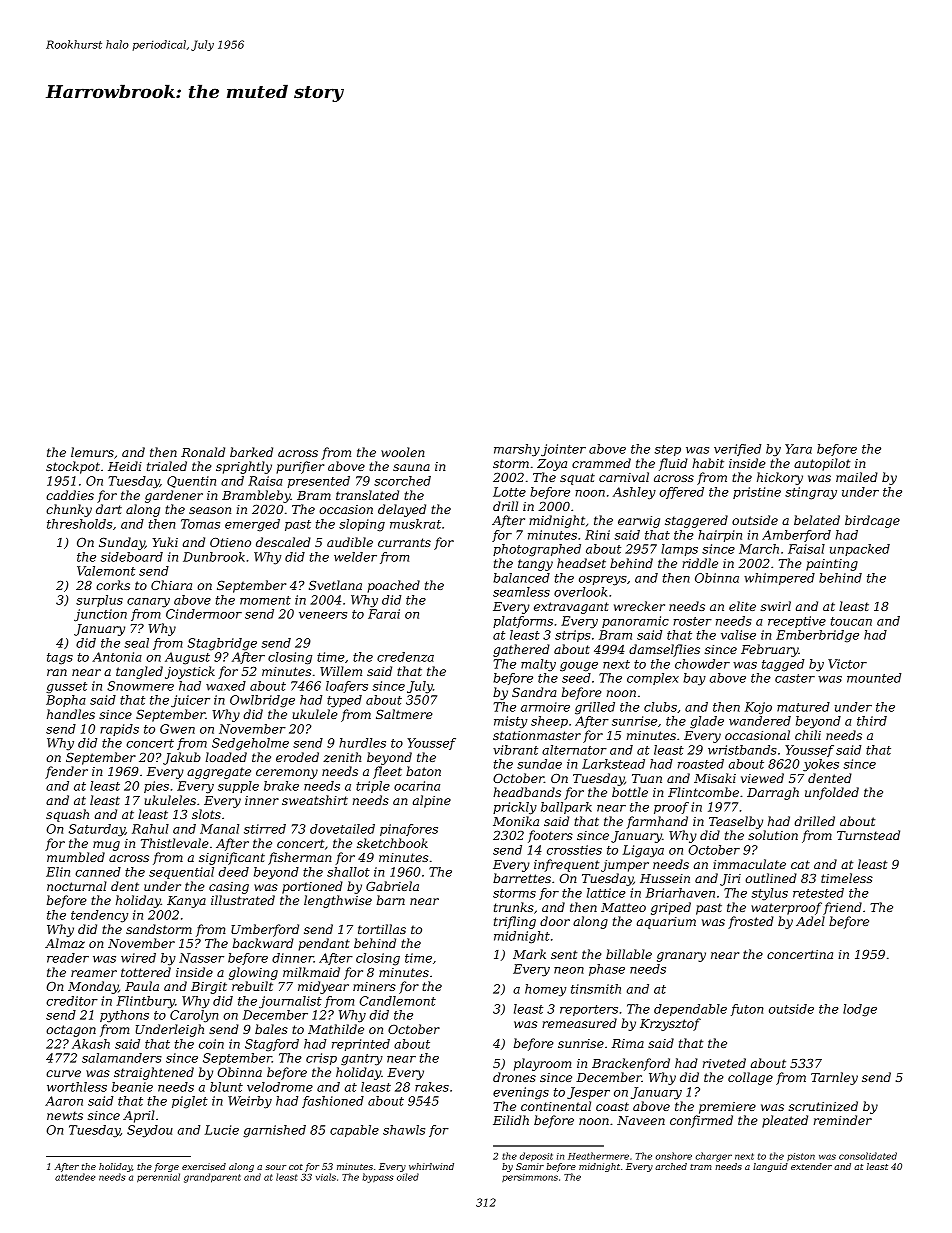 Image resolution: width=952 pixels, height=1233 pixels. I want to click on tags, so click(60, 659).
